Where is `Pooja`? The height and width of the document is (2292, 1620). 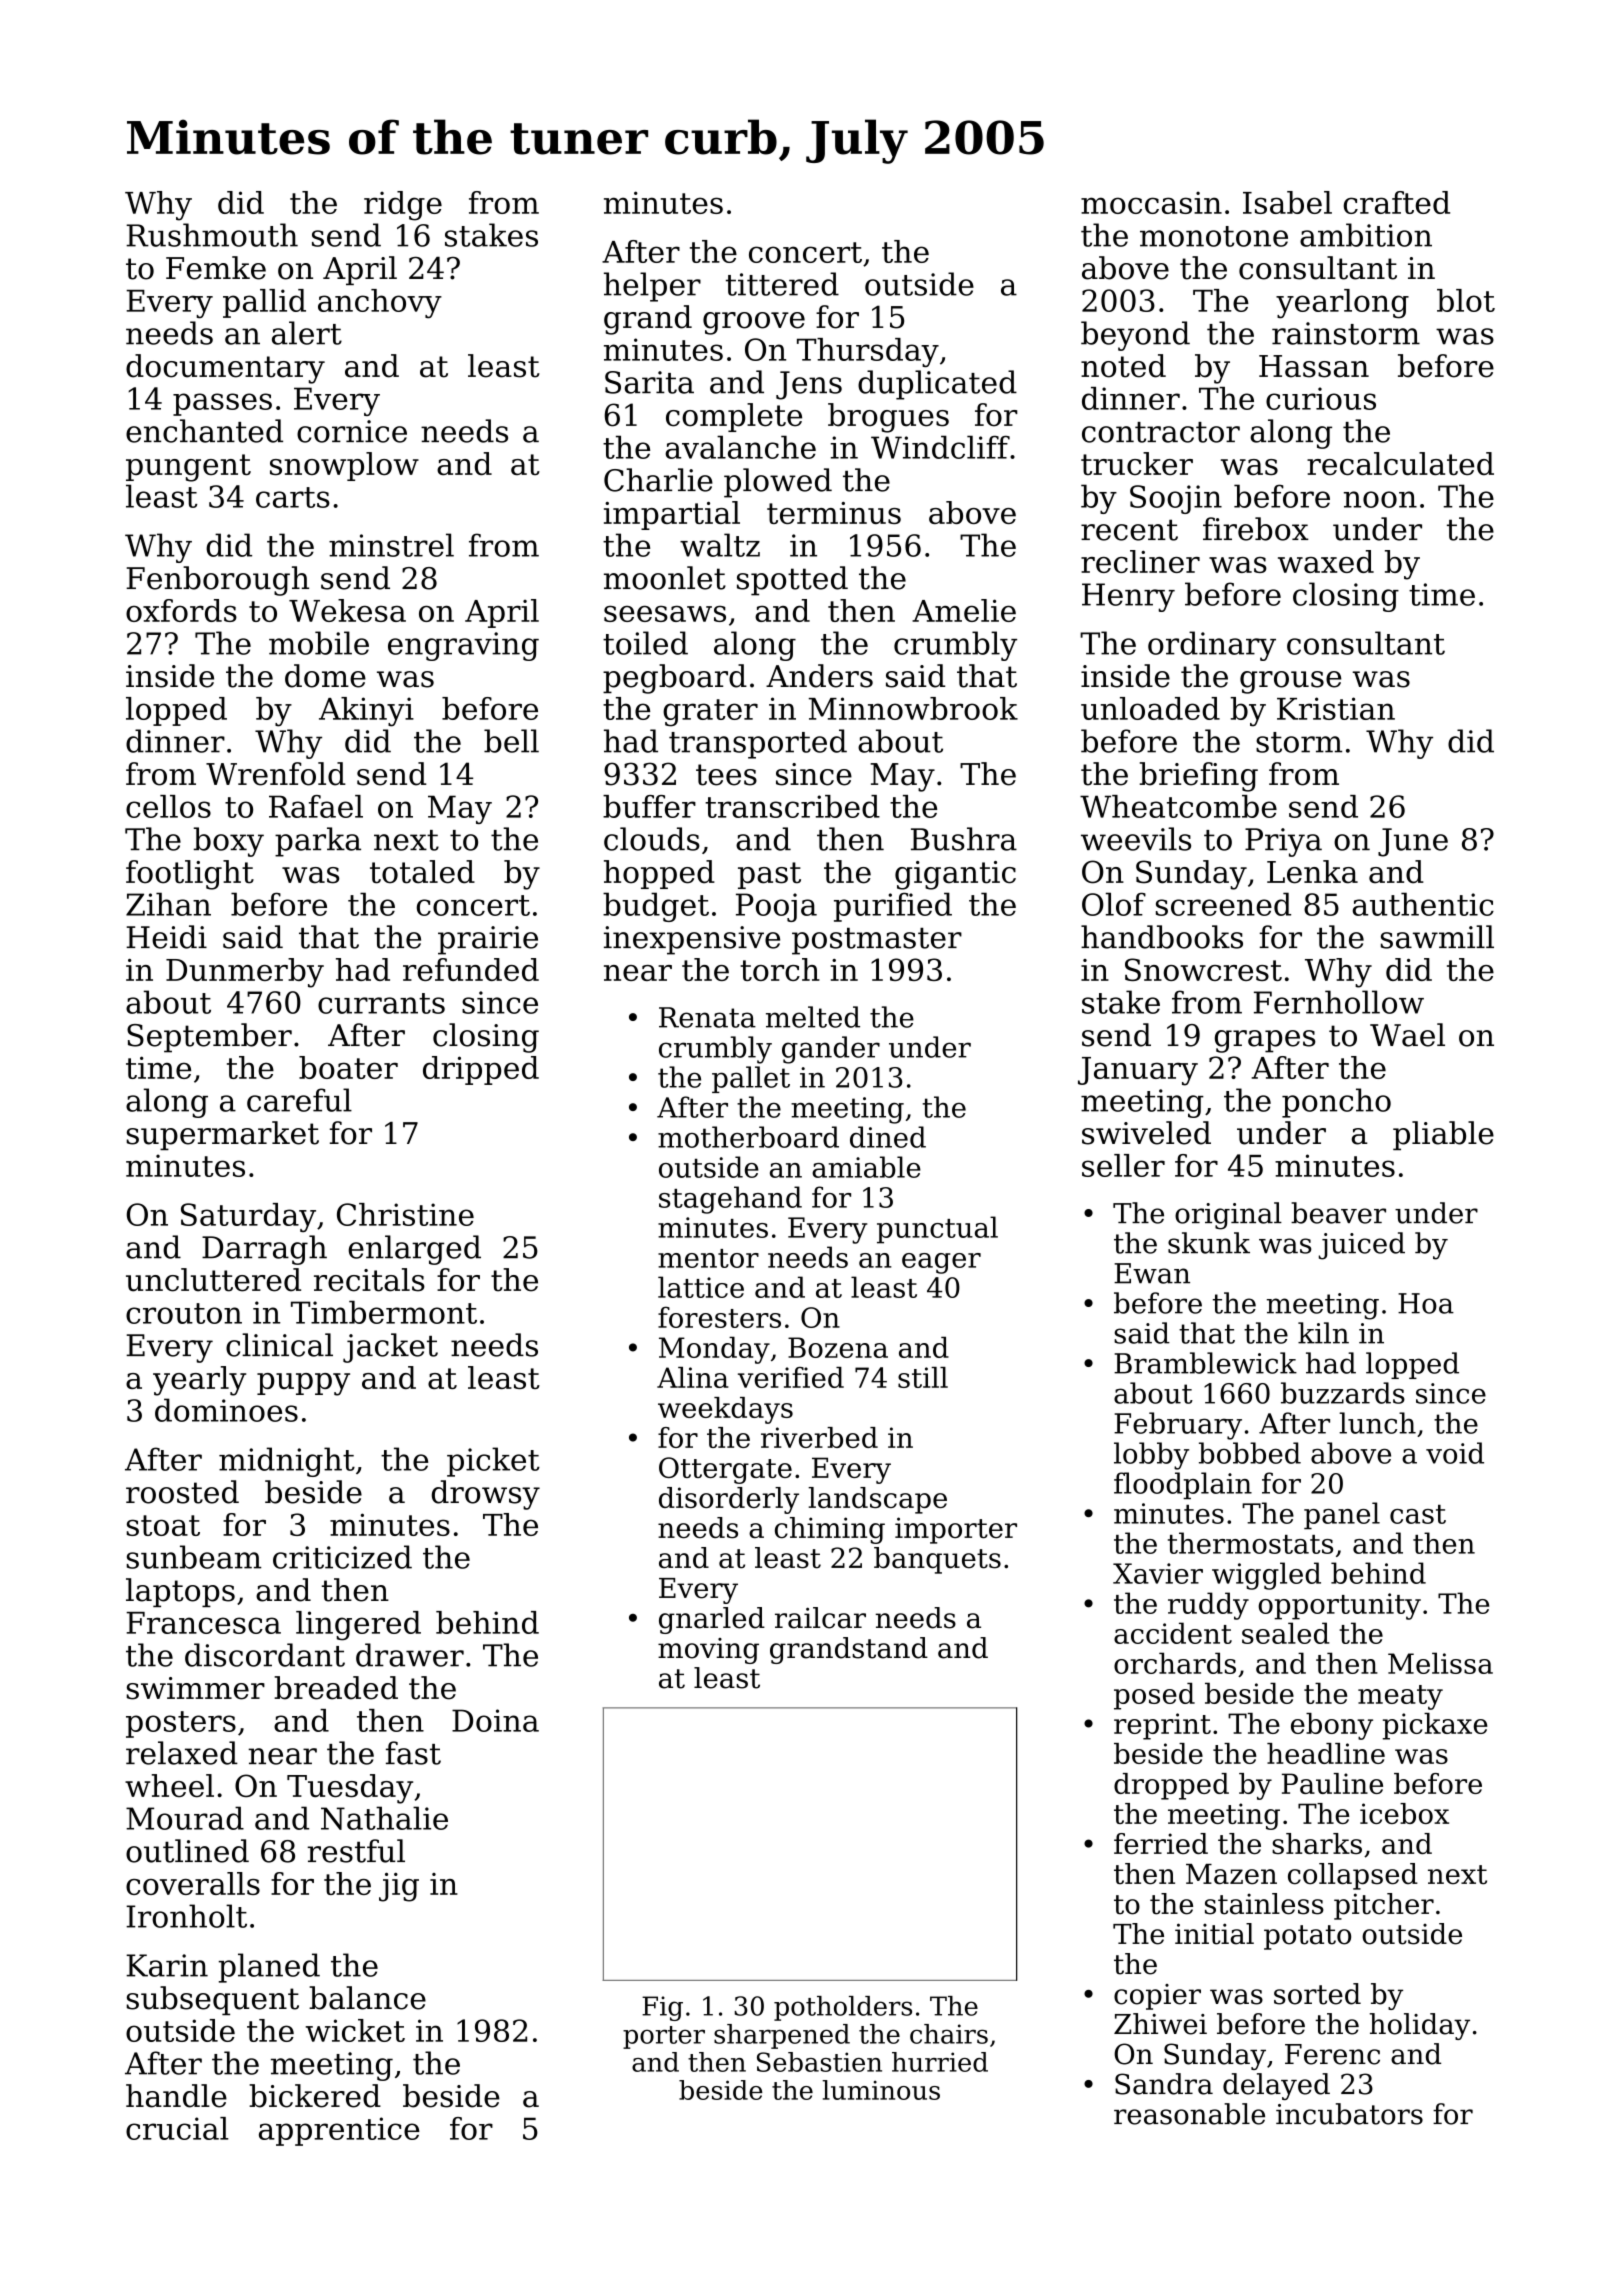
Pooja is located at coordinates (776, 907).
